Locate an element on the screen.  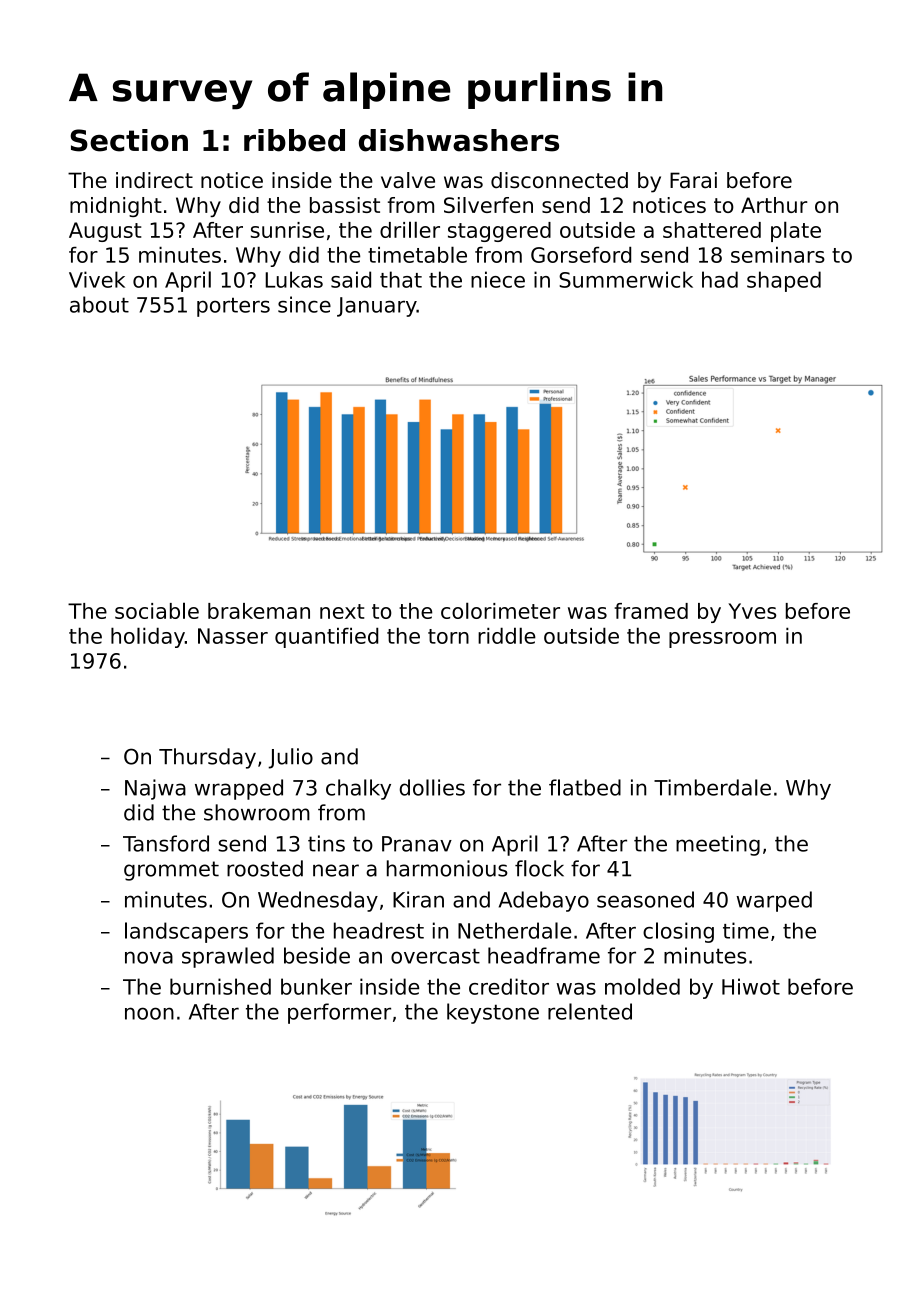
Yves is located at coordinates (752, 611).
